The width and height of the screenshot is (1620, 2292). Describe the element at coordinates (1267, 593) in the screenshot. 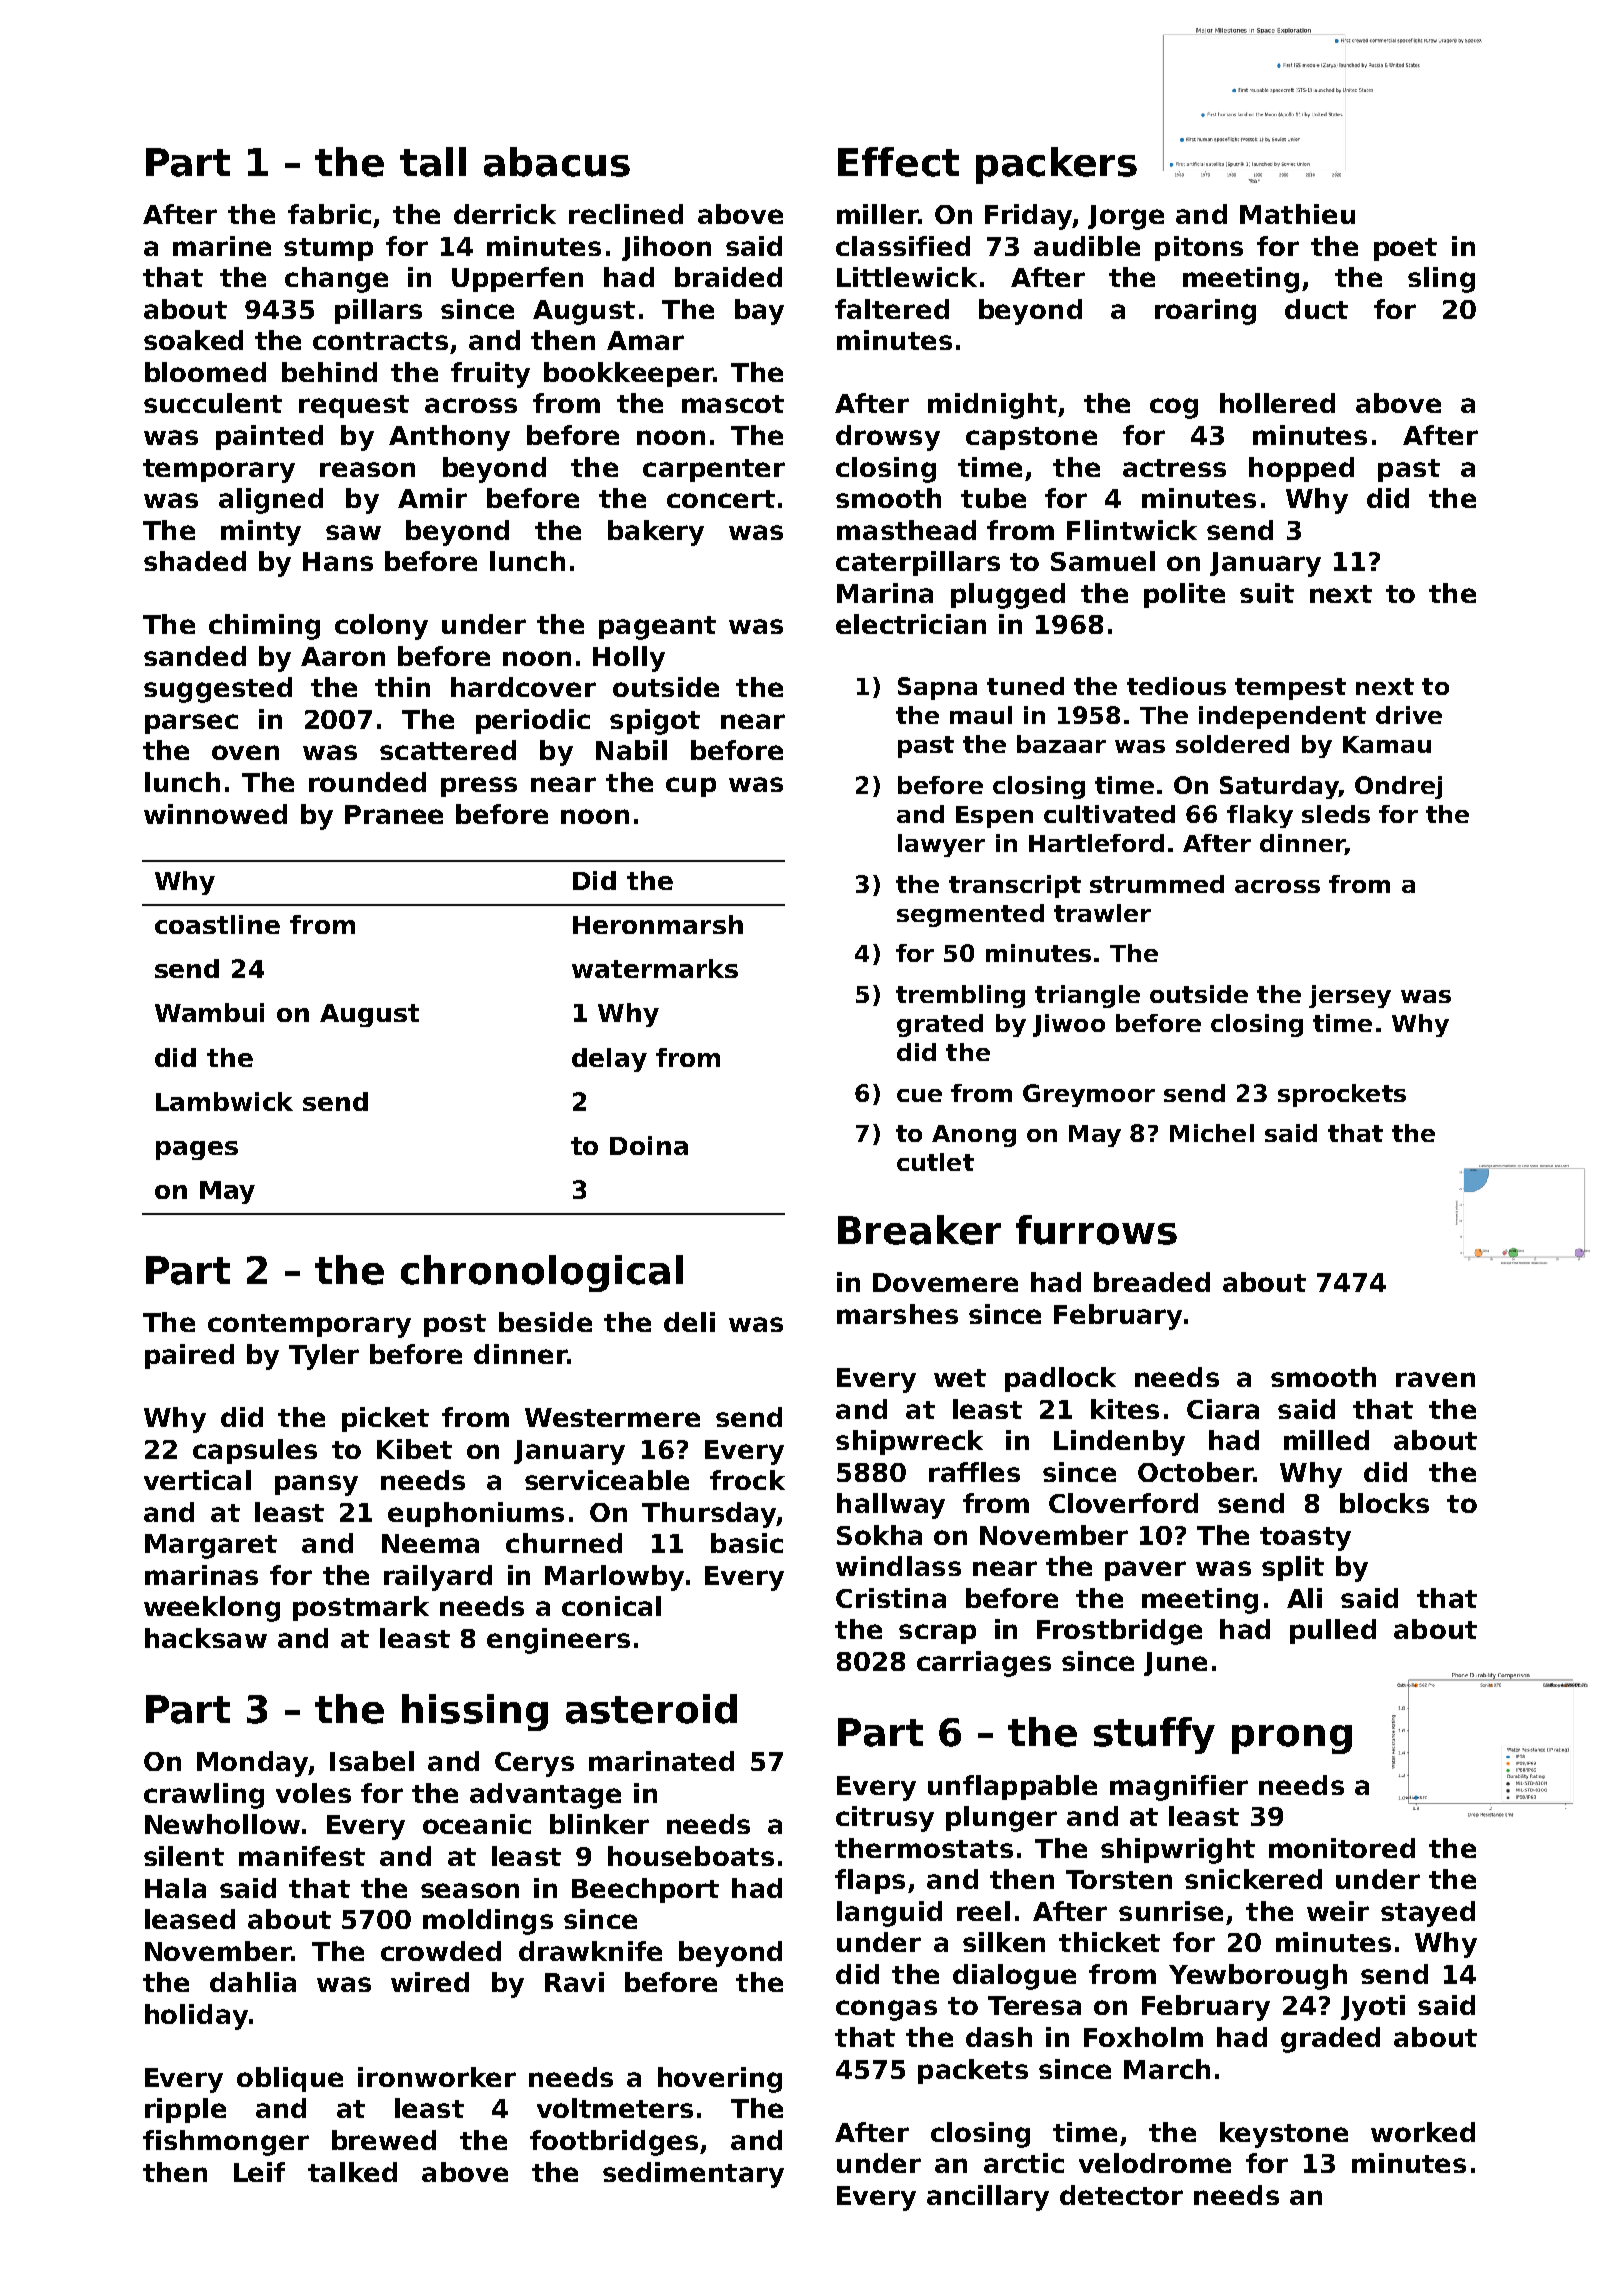

I see `suit` at that location.
